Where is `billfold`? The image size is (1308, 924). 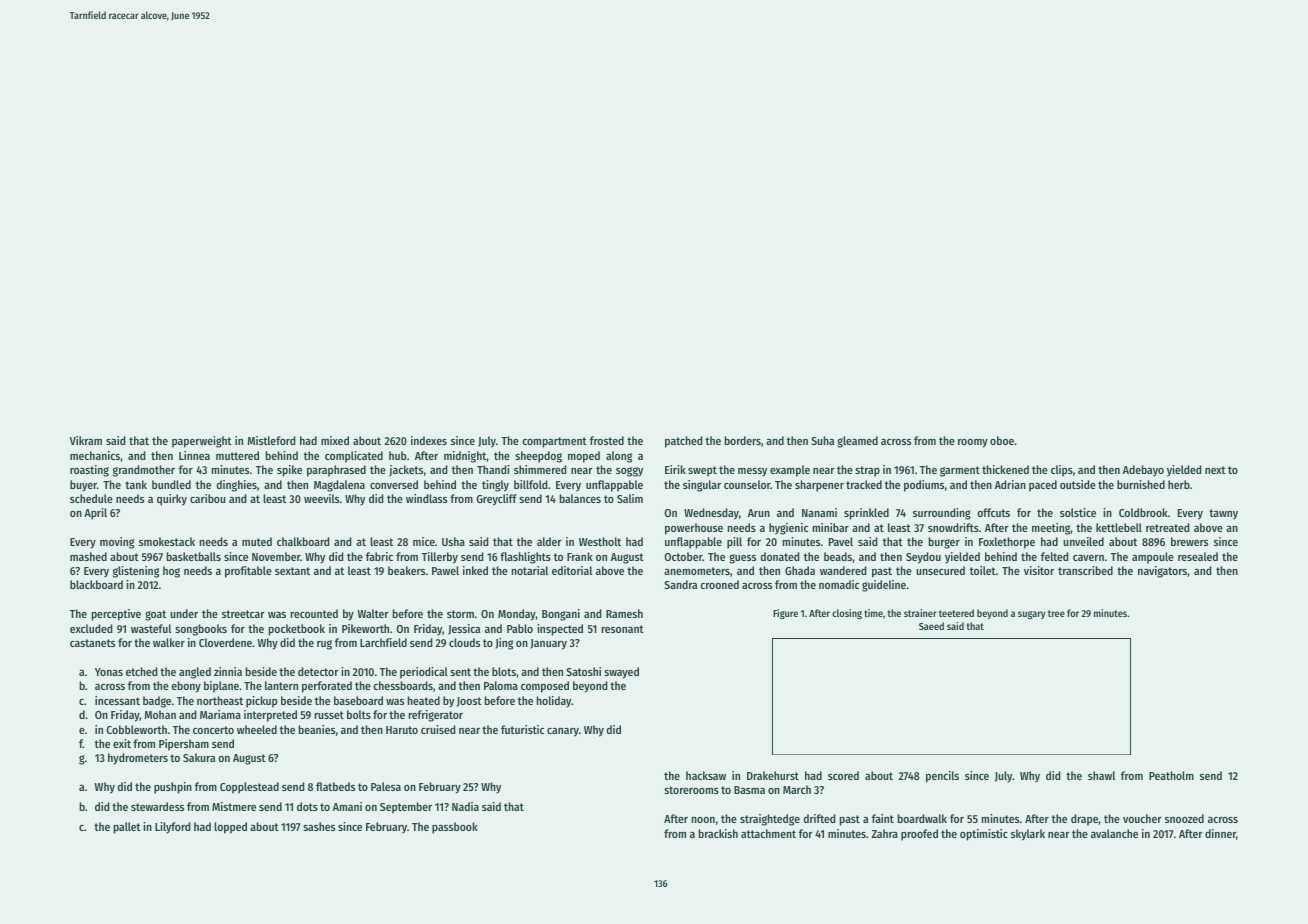 billfold is located at coordinates (531, 484).
